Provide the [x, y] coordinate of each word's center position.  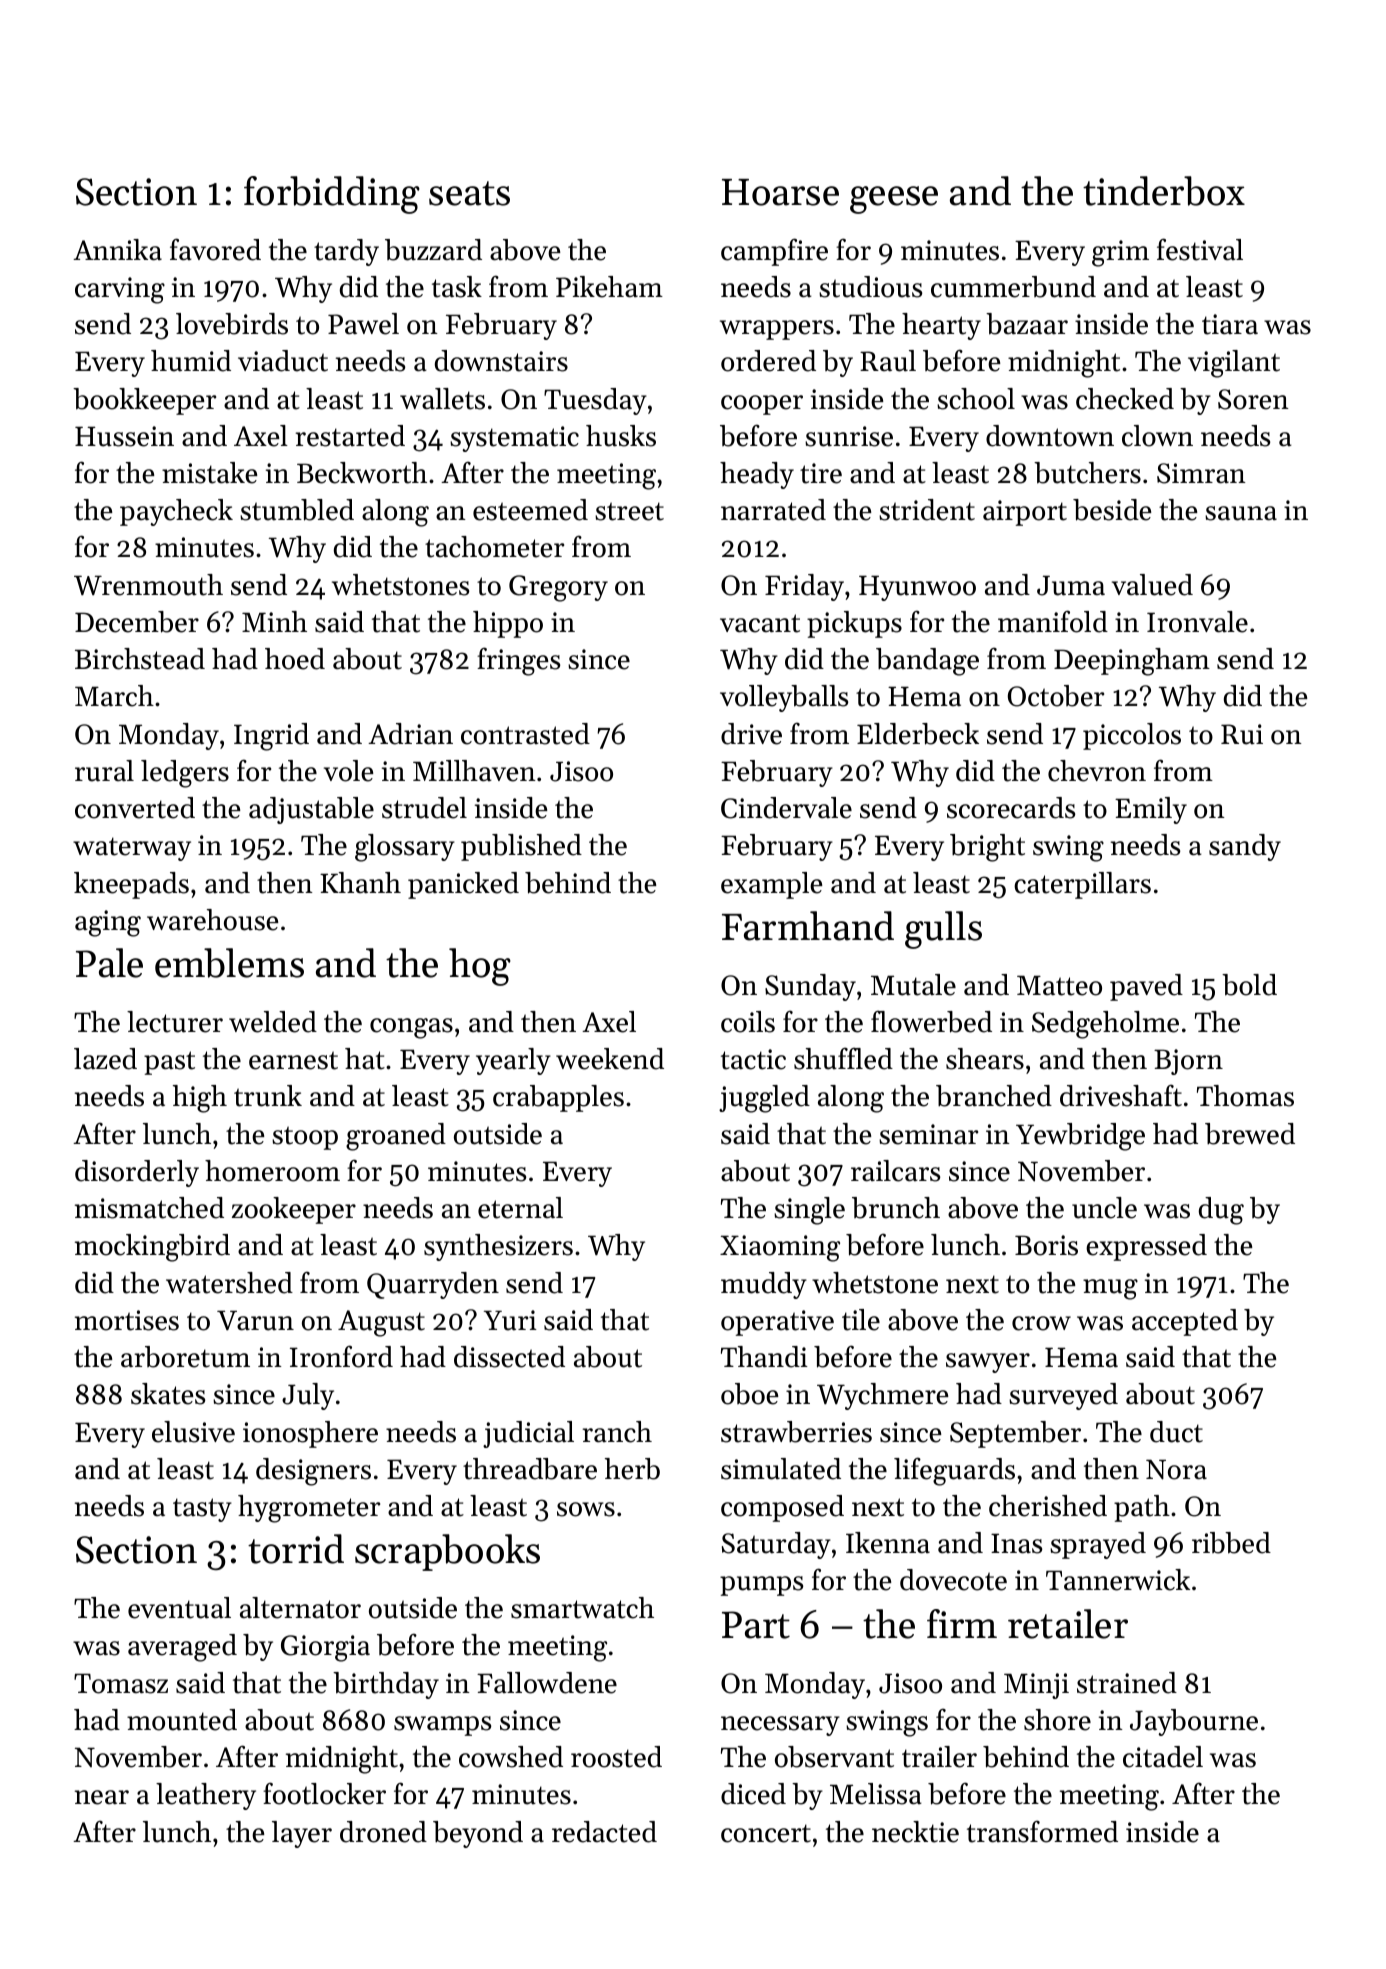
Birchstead [140, 659]
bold [1249, 985]
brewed [1250, 1134]
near [102, 1797]
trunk [268, 1096]
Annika [117, 250]
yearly [513, 1061]
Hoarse [780, 192]
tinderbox [1164, 191]
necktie [915, 1832]
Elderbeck [918, 734]
